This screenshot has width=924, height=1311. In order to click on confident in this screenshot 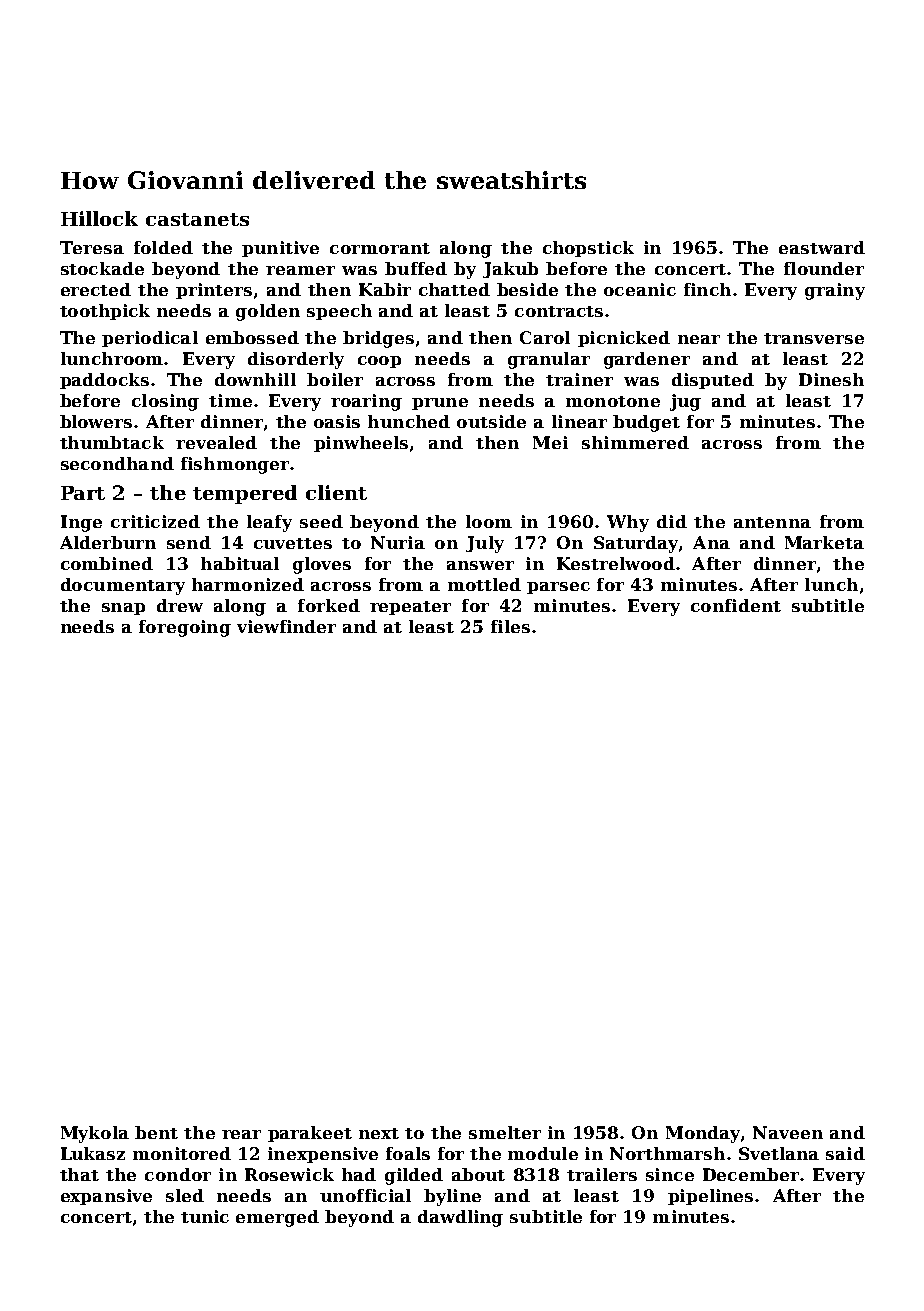, I will do `click(736, 605)`.
